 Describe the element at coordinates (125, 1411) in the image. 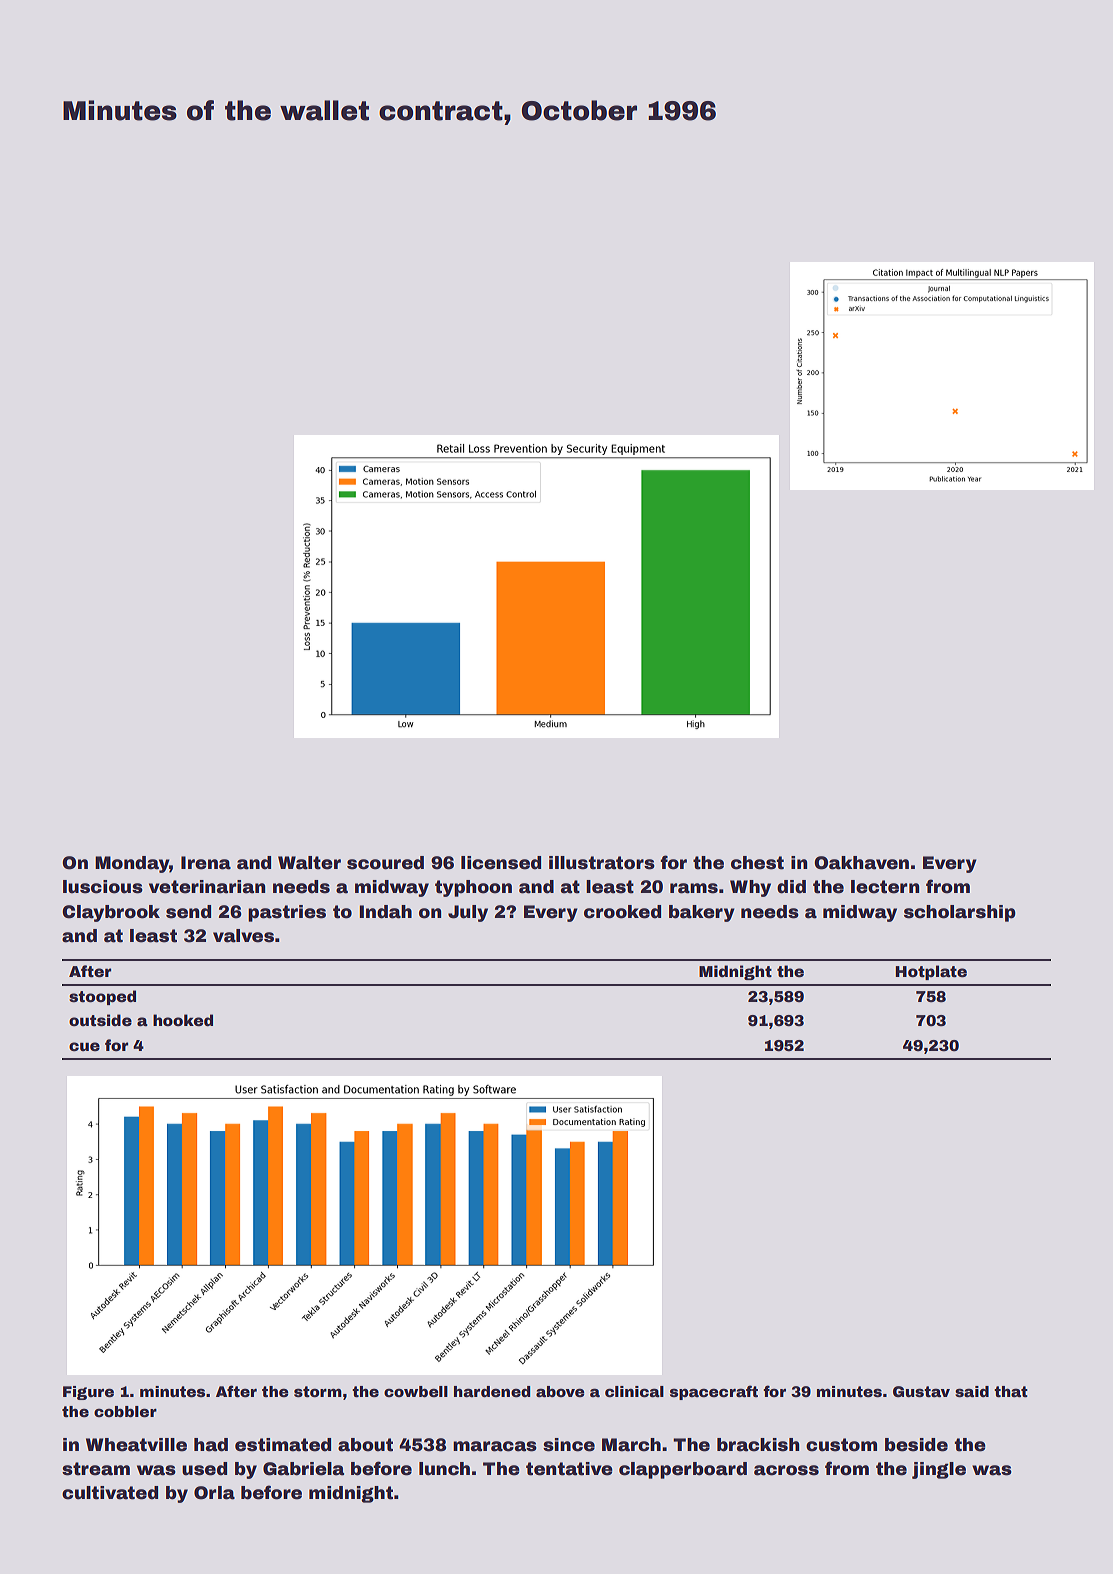

I see `cobbler` at that location.
